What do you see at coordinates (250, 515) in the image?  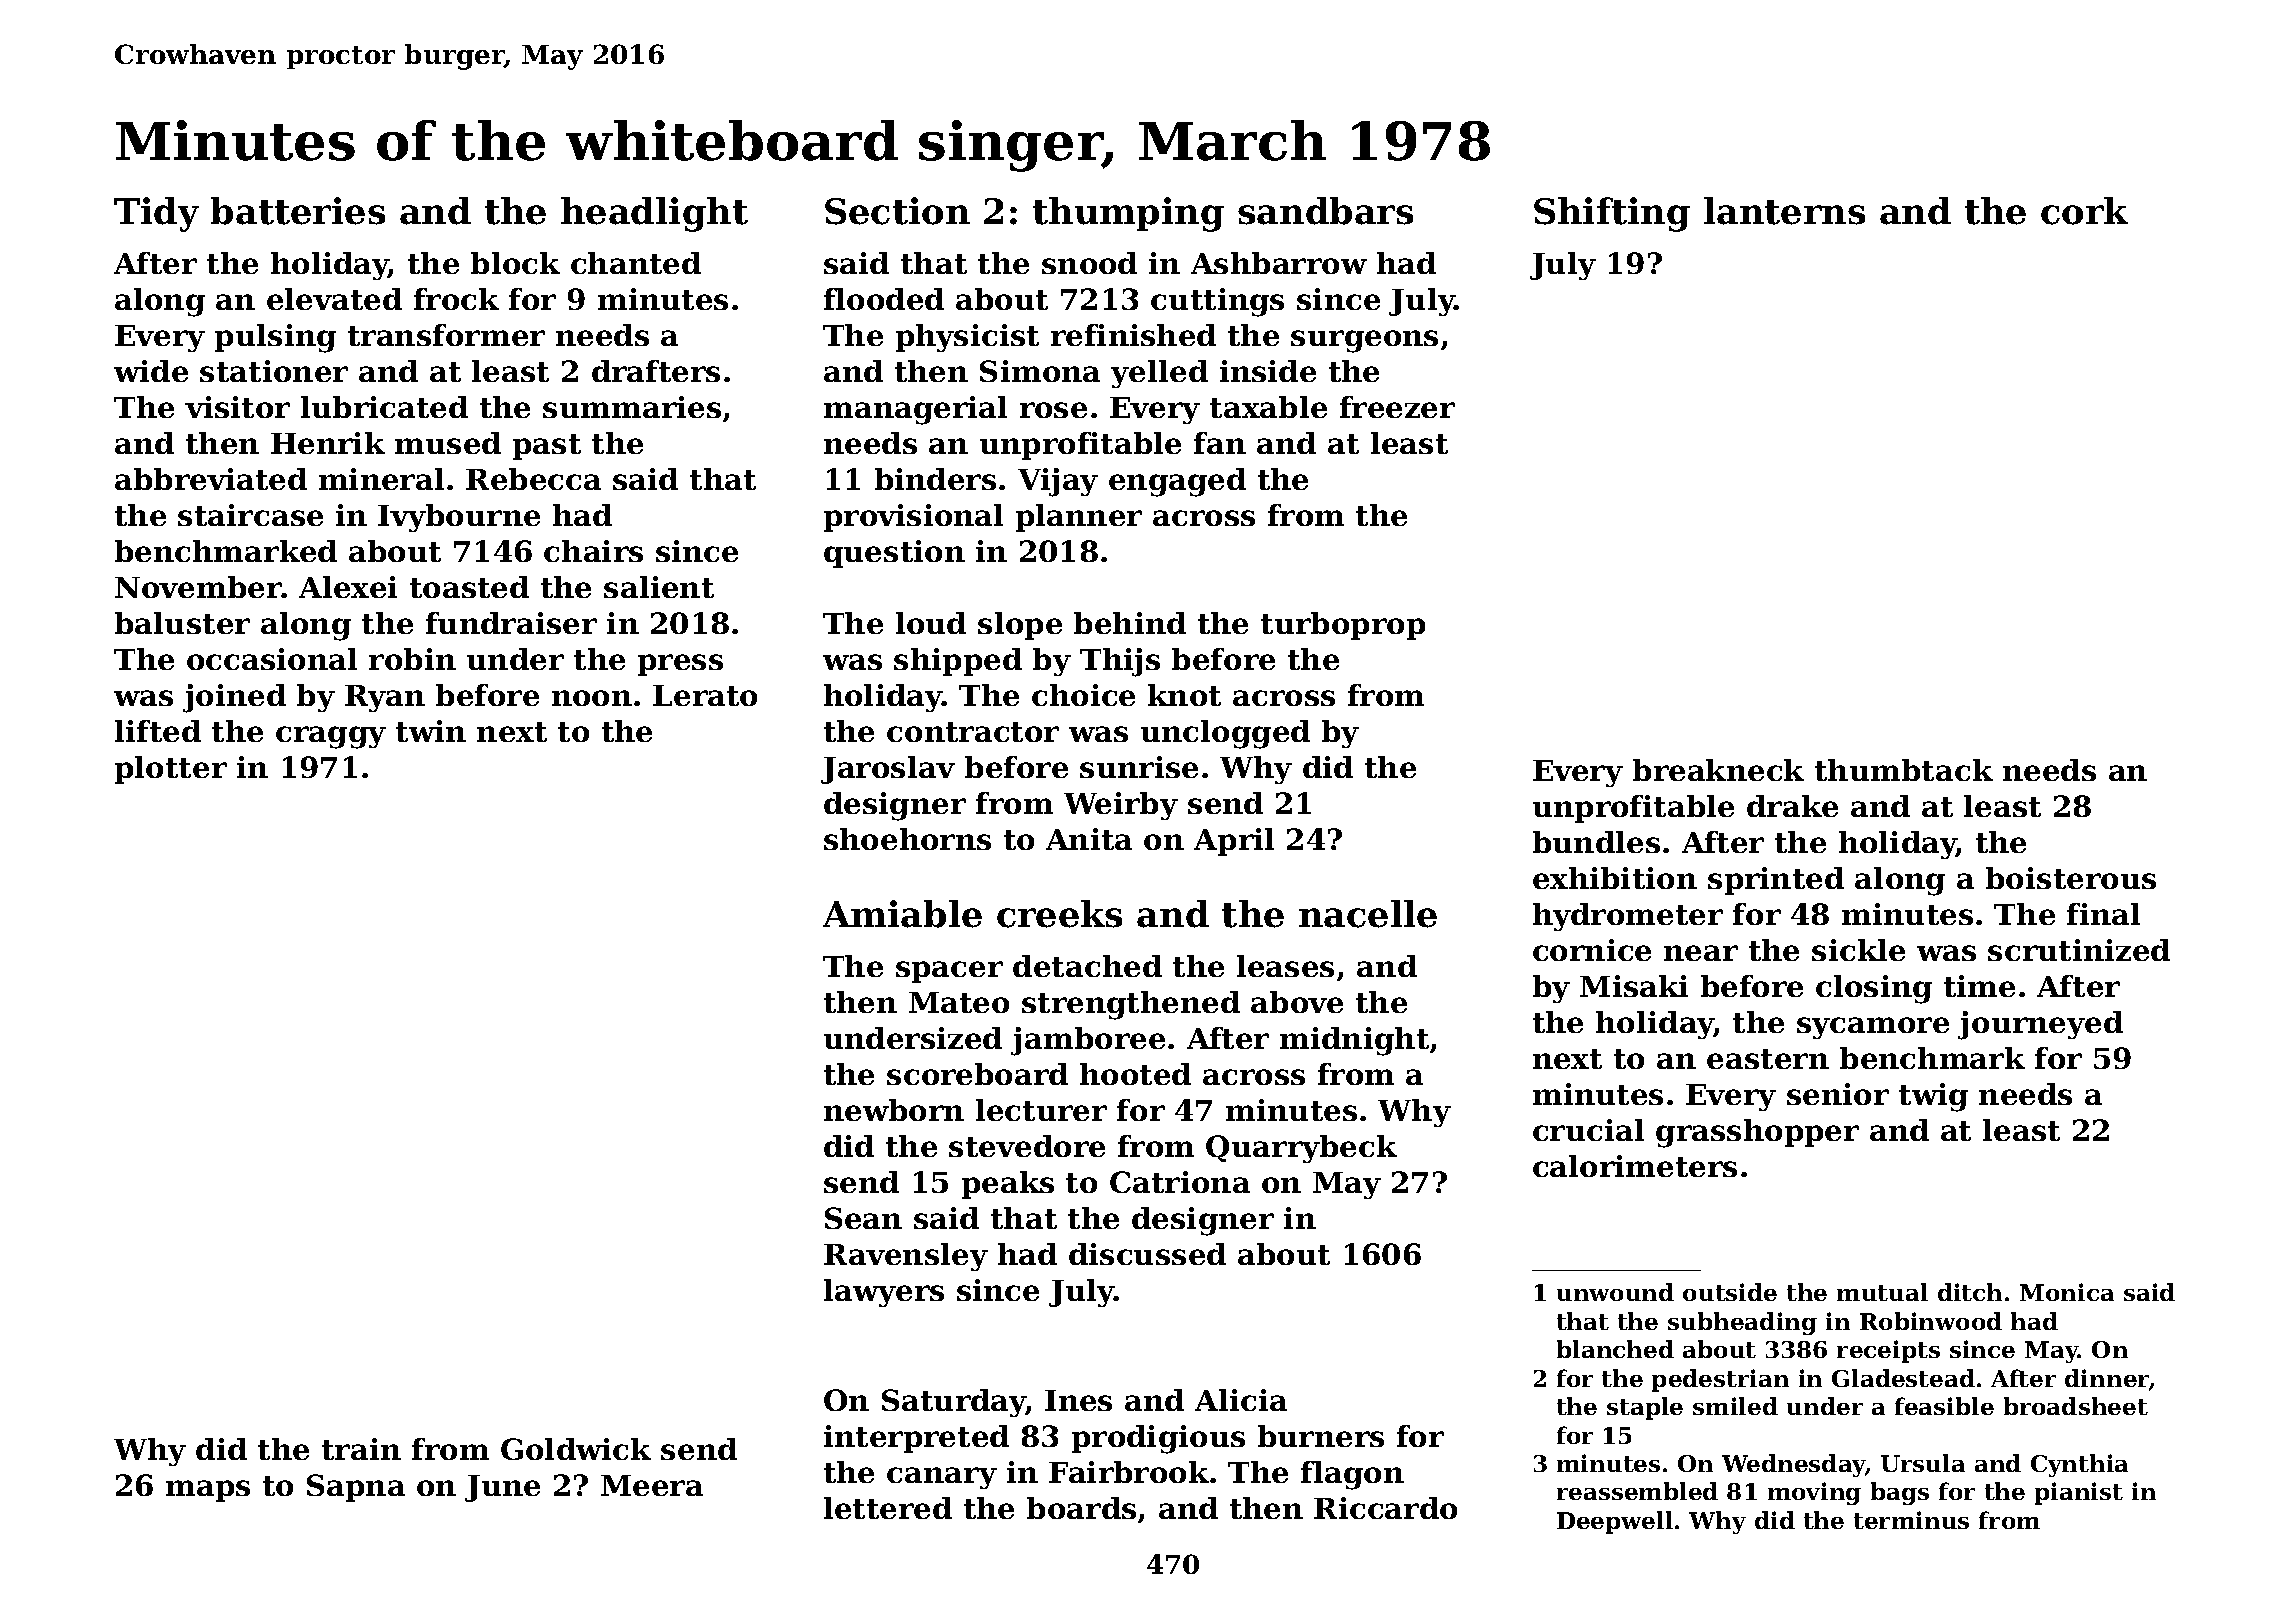 I see `staircase` at bounding box center [250, 515].
